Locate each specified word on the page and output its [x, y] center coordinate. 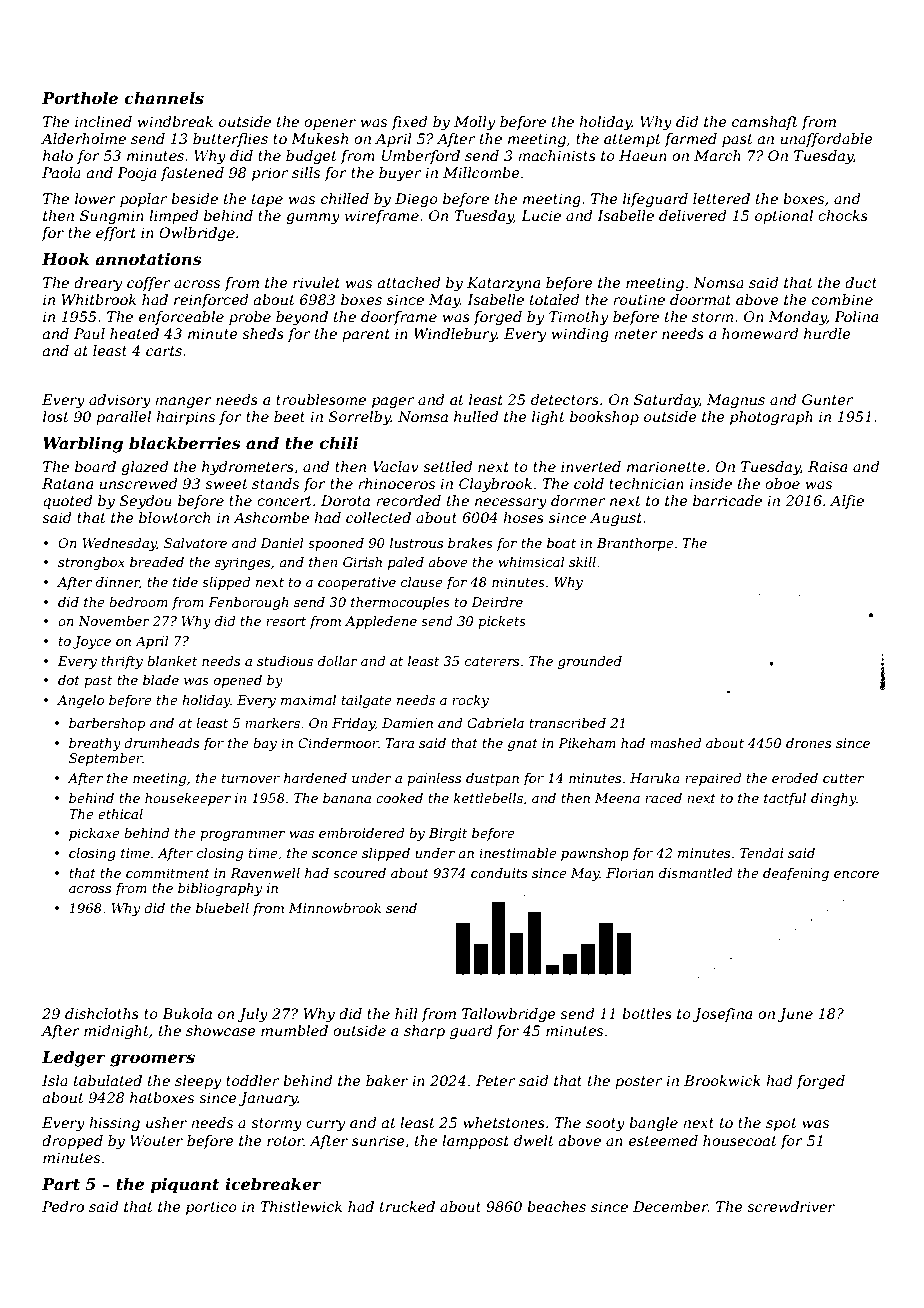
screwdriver [791, 1206]
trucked [407, 1206]
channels [164, 98]
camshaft [765, 123]
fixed [409, 123]
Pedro [63, 1206]
